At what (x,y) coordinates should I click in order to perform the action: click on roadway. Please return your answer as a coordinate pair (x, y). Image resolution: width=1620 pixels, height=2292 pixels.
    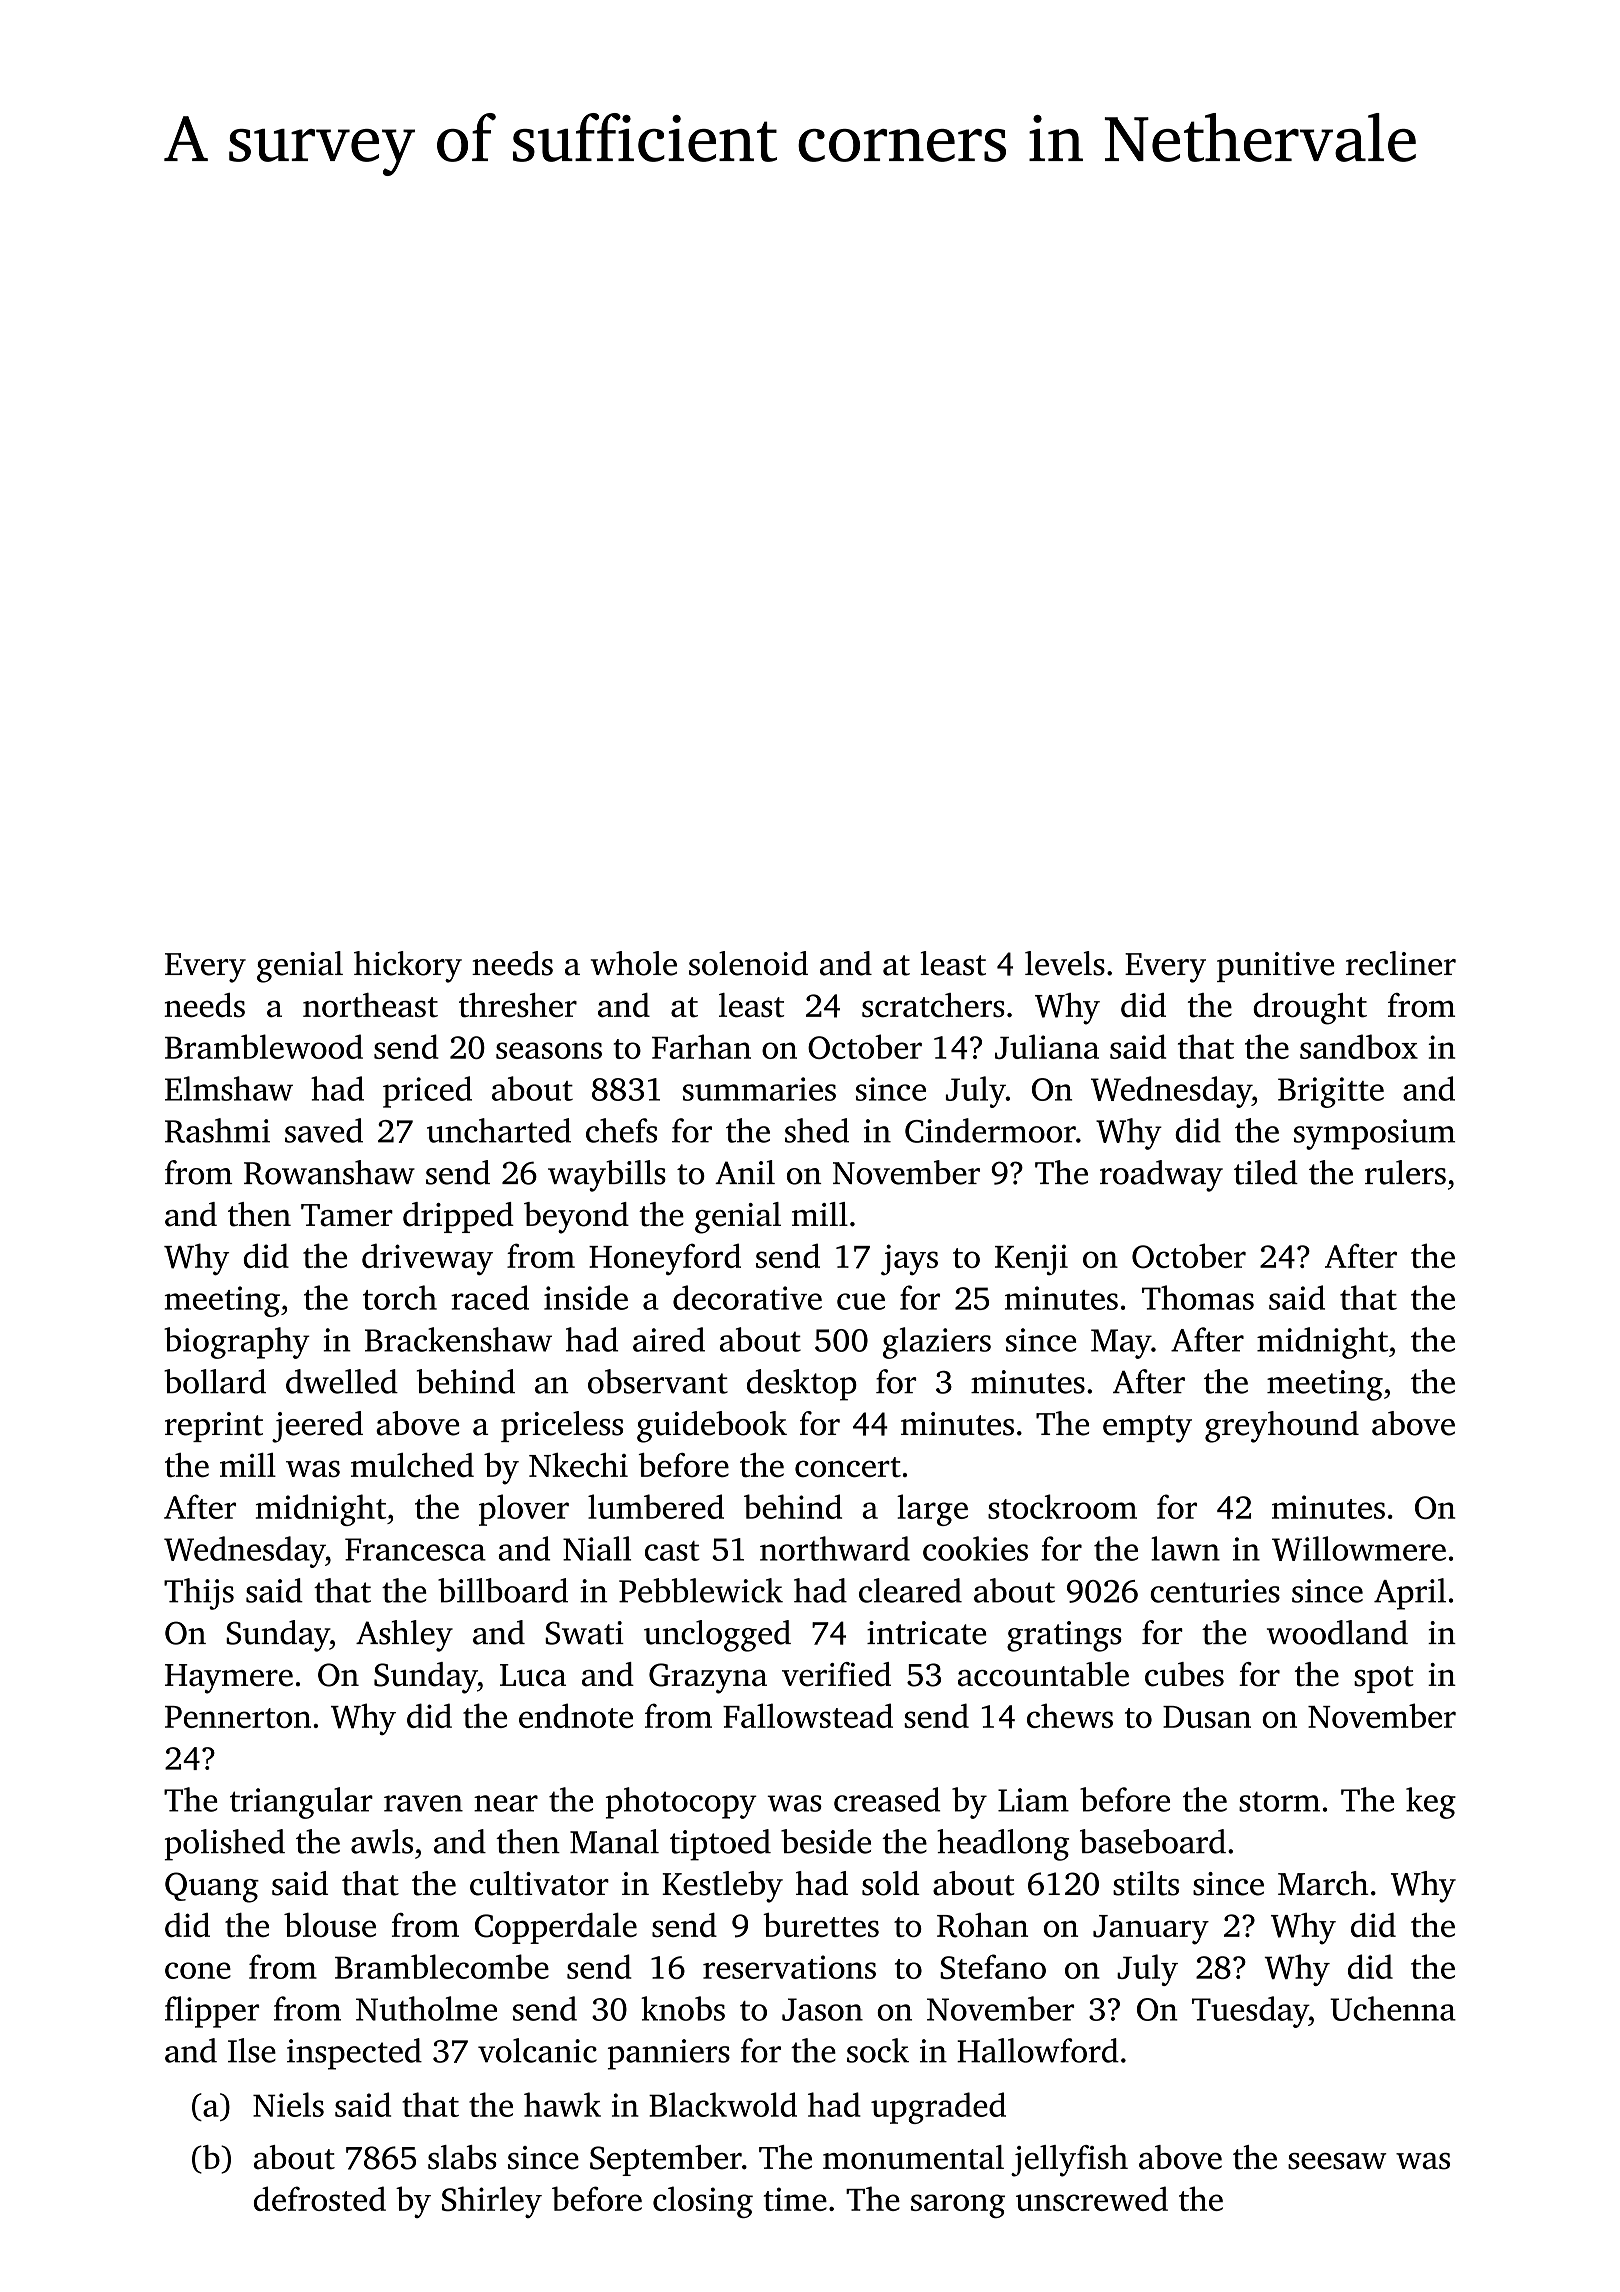
    Looking at the image, I should click on (1161, 1176).
